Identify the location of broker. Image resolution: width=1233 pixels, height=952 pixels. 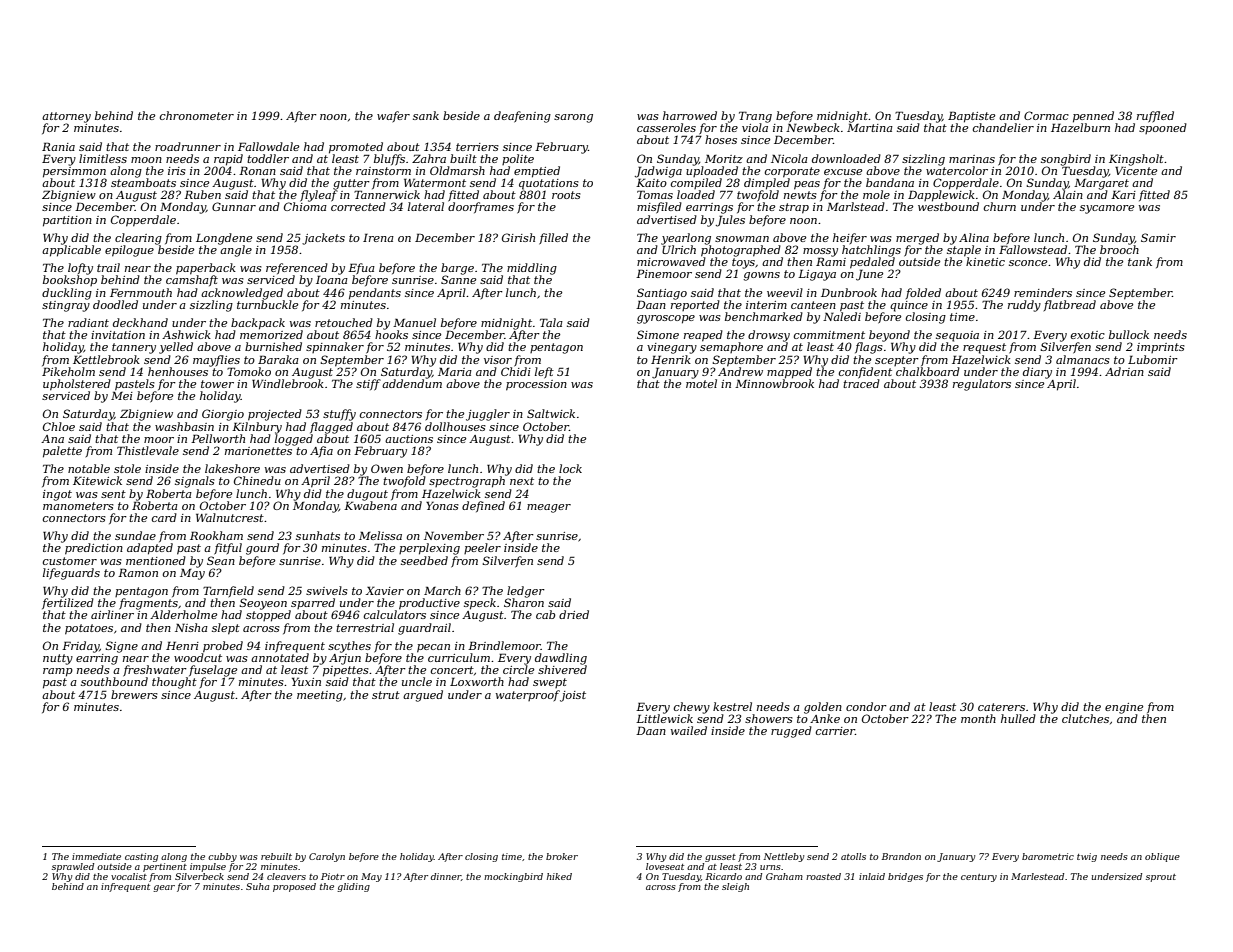
(562, 856).
